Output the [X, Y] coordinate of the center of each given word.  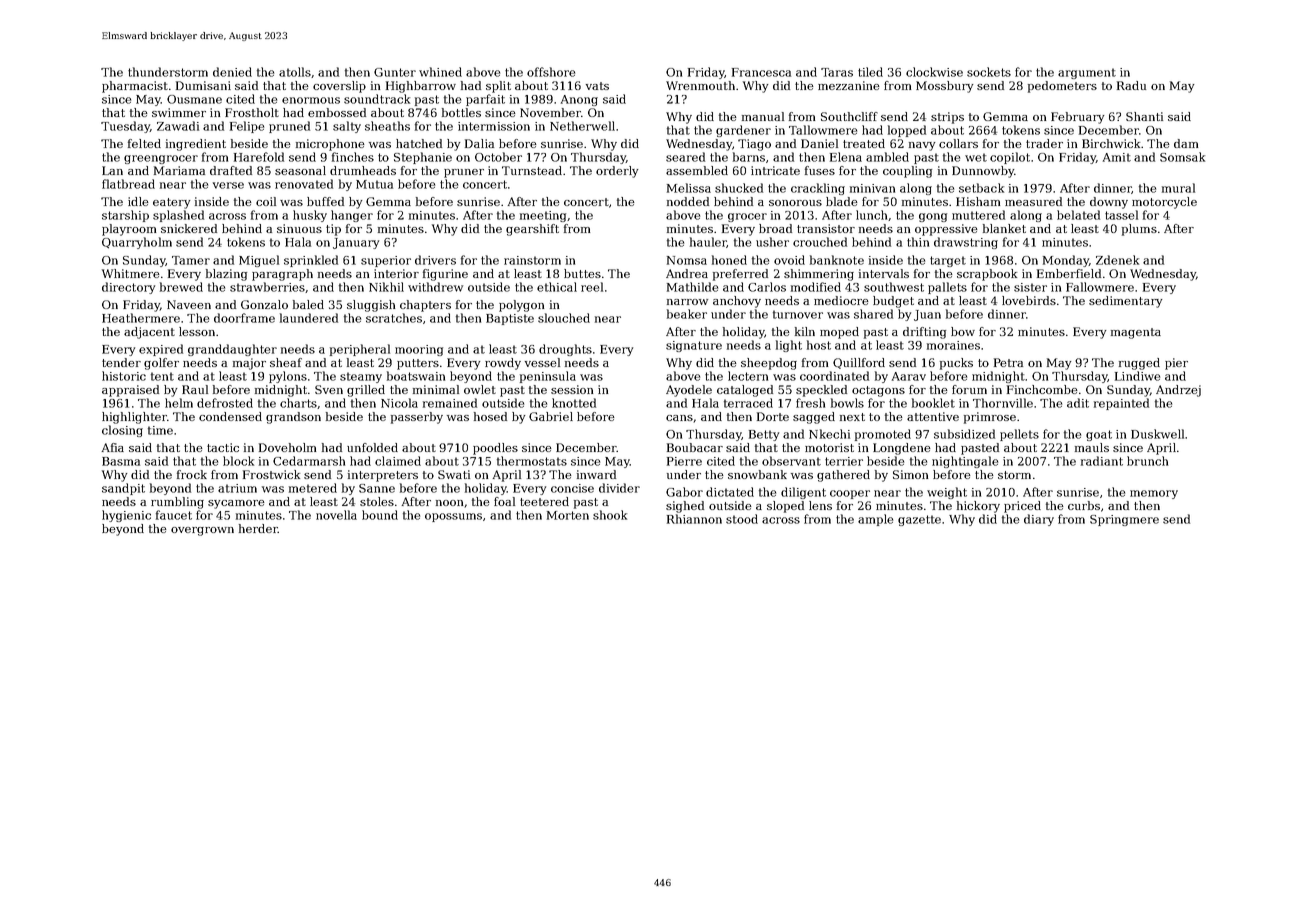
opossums [453, 517]
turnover [798, 314]
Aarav [909, 376]
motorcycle [1164, 203]
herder [258, 528]
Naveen [189, 304]
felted [144, 143]
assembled [697, 170]
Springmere [1124, 520]
